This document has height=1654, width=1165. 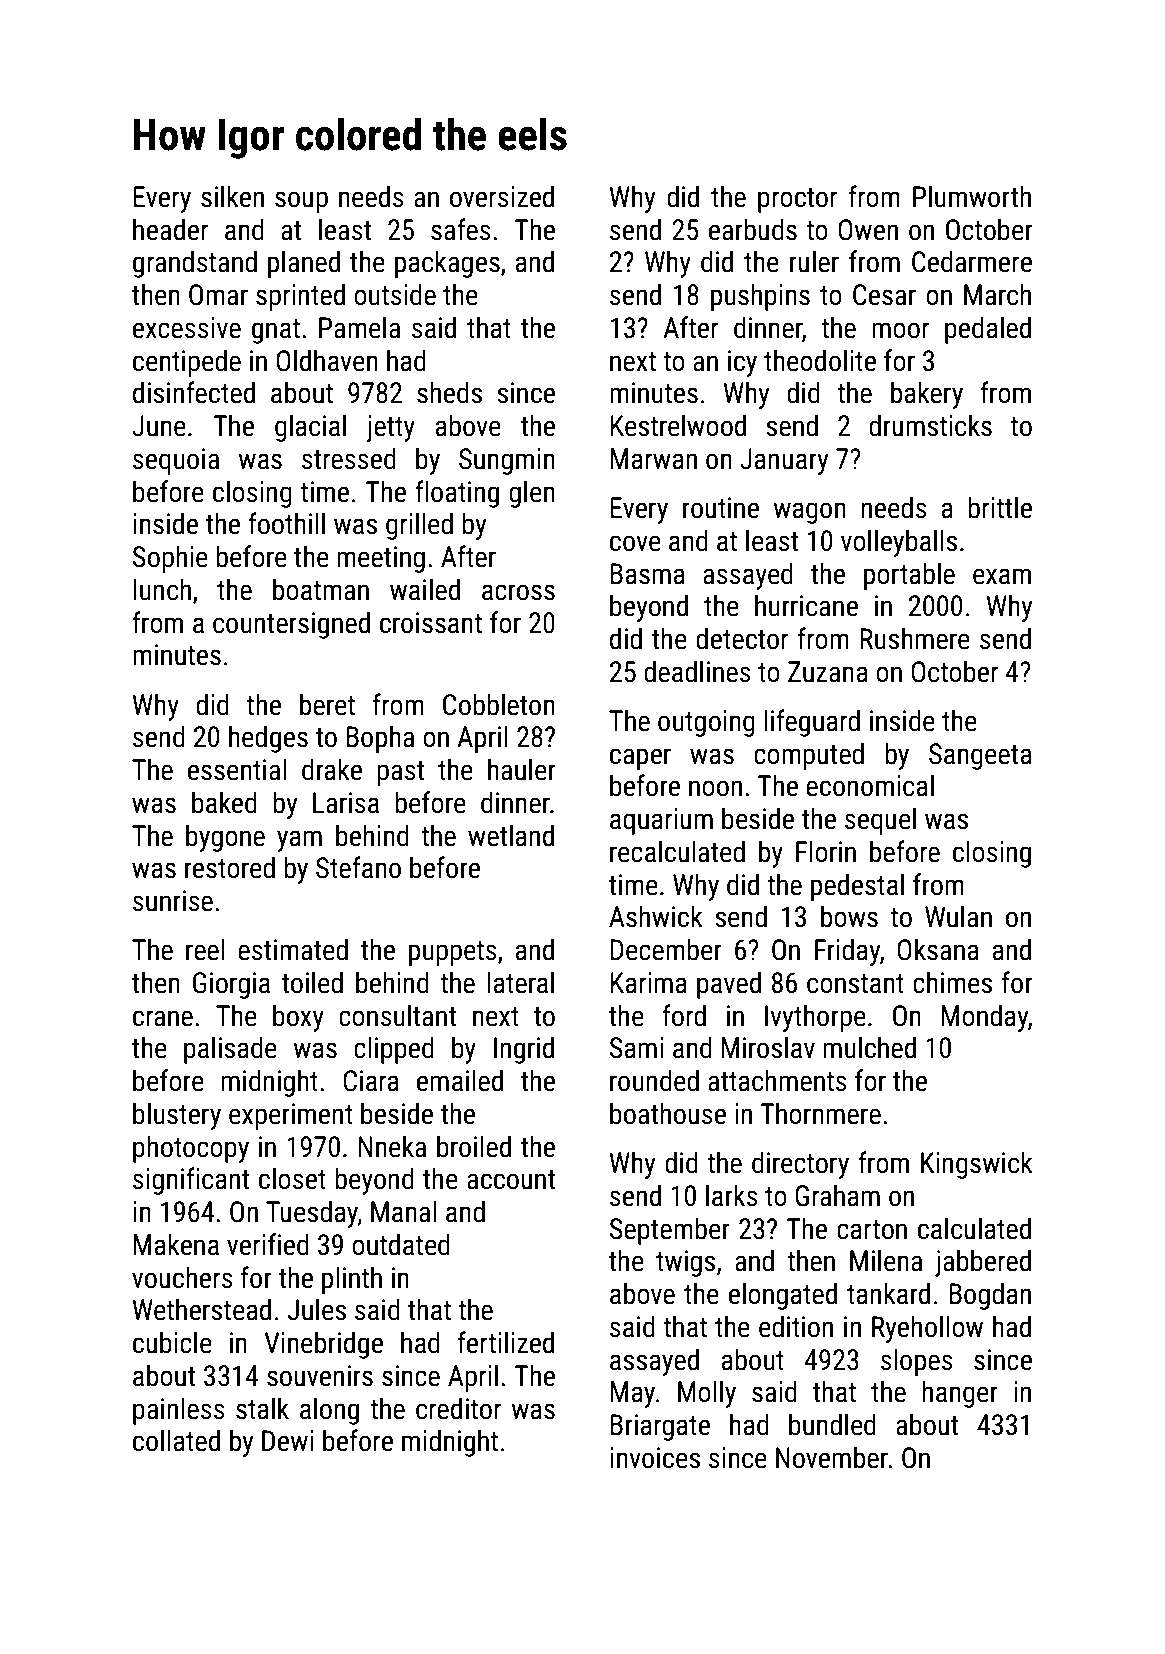 I want to click on earbuds, so click(x=753, y=229).
